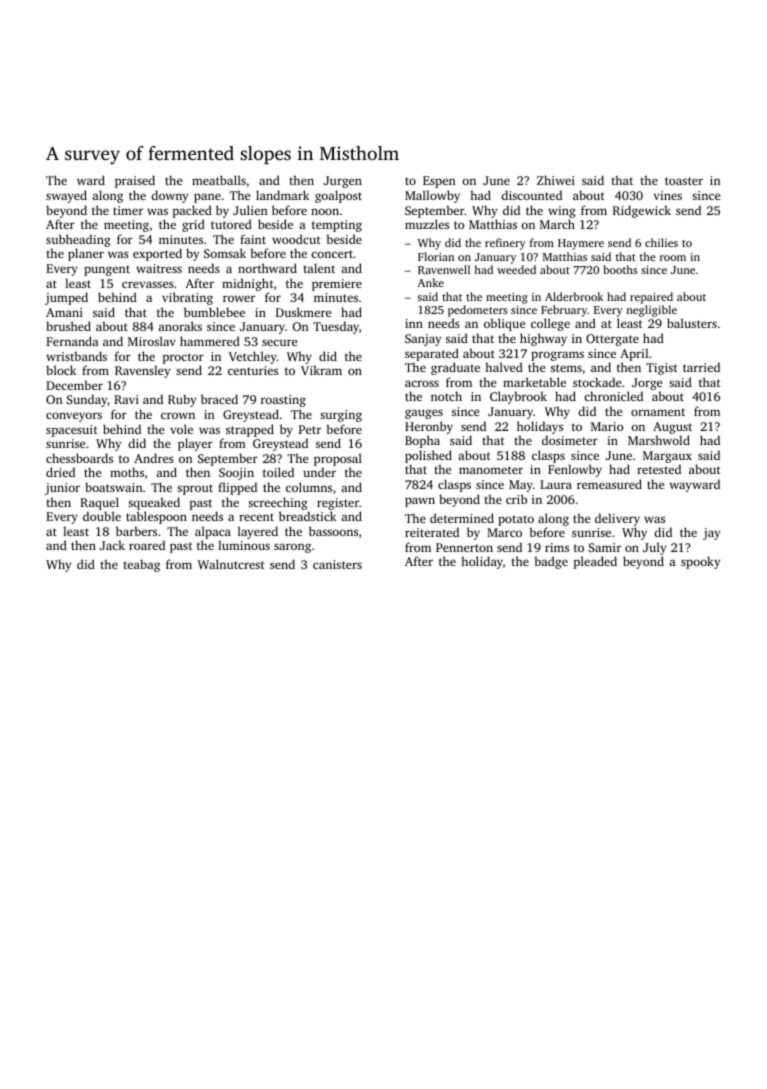  Describe the element at coordinates (178, 415) in the page. I see `crown` at that location.
